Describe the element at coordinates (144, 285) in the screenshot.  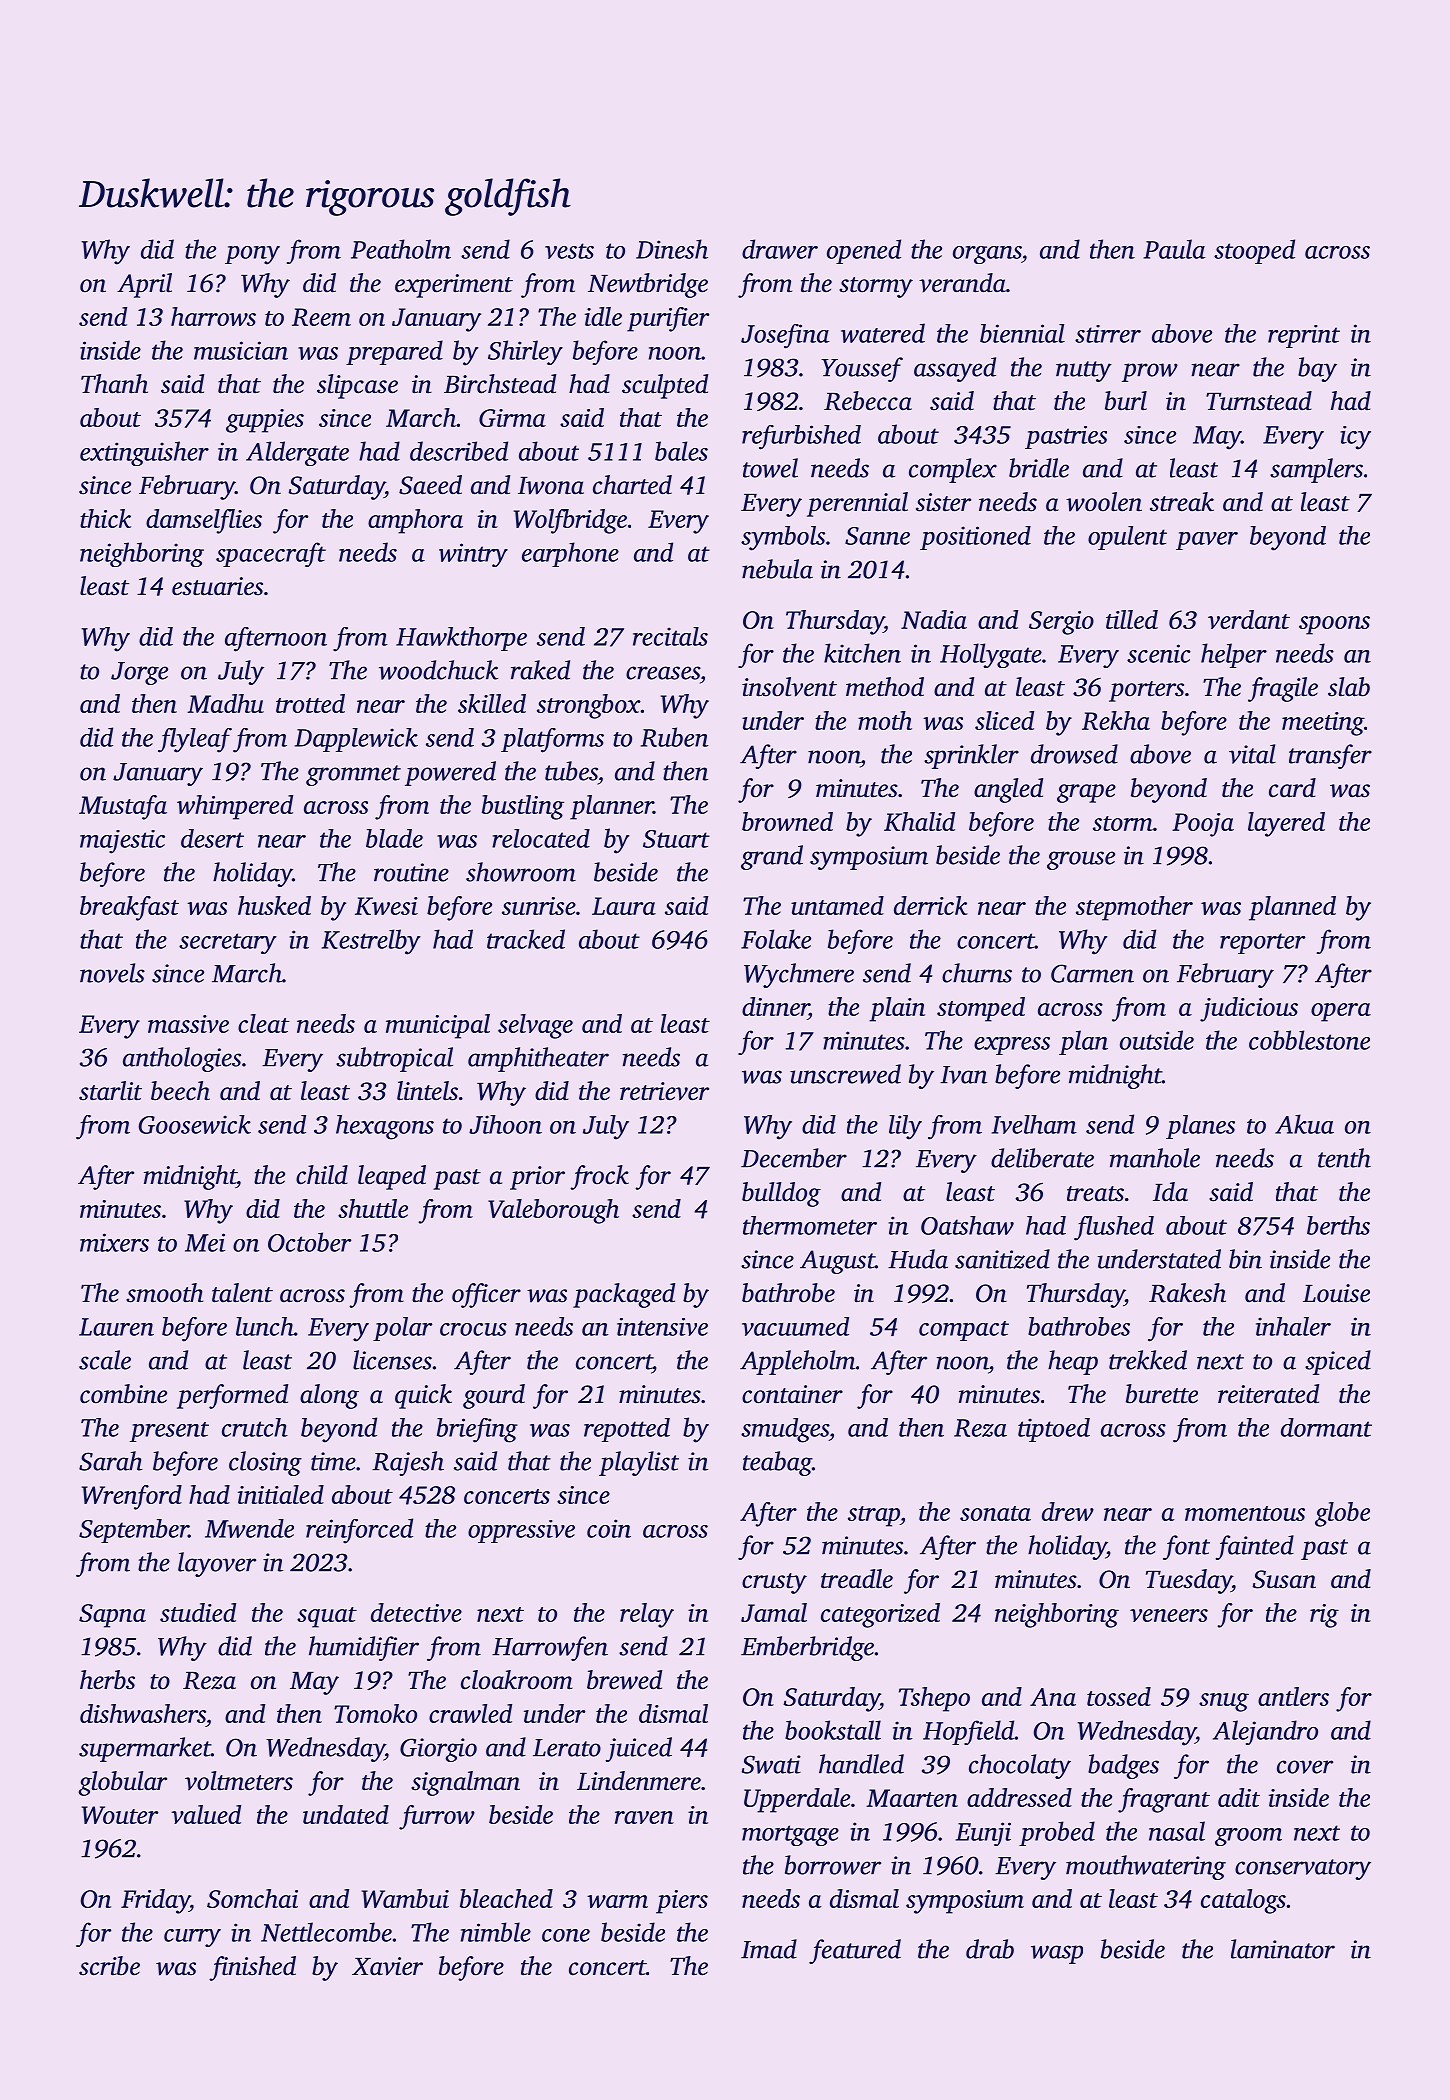
I see `April` at that location.
